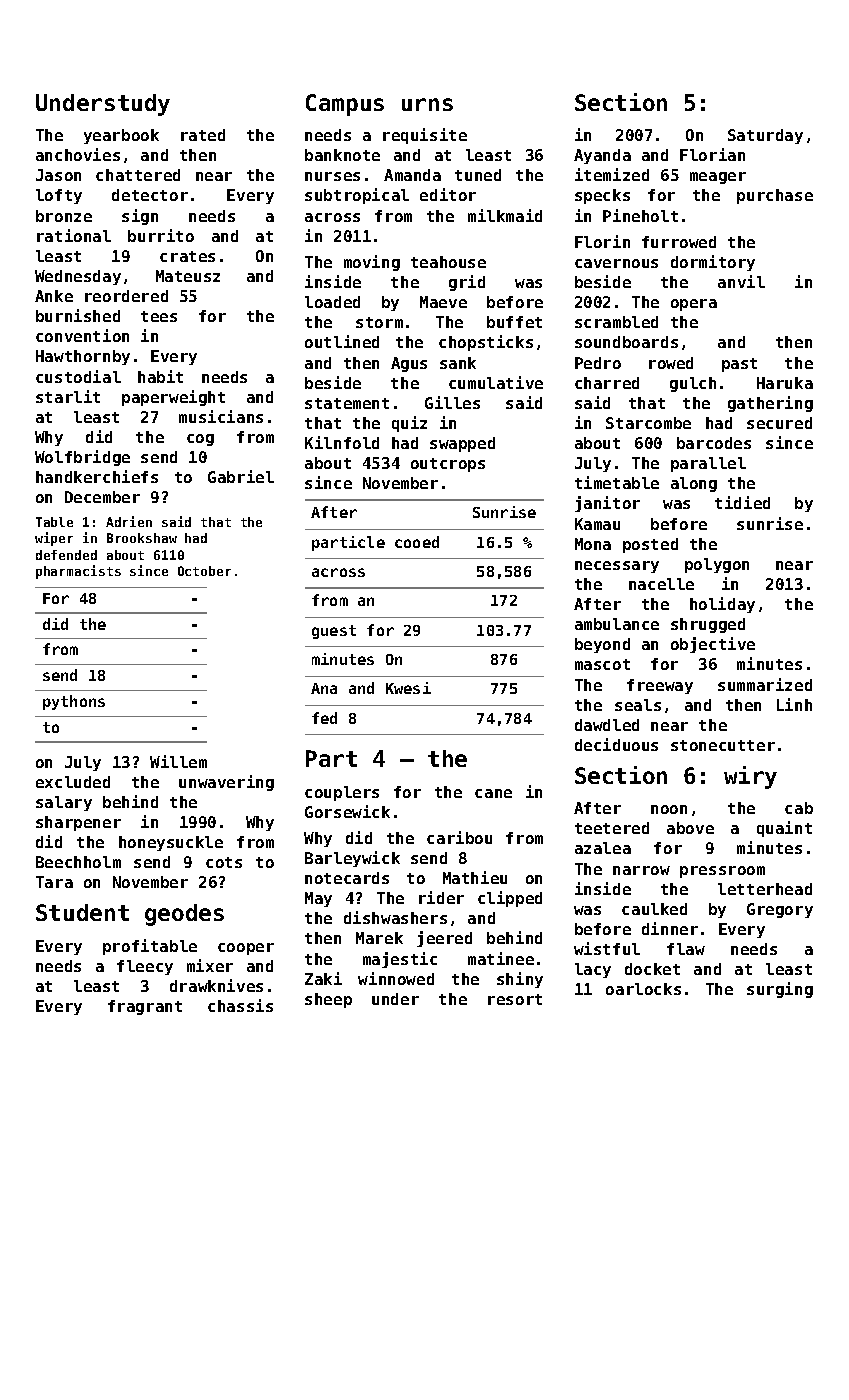  What do you see at coordinates (612, 174) in the screenshot?
I see `itemized` at bounding box center [612, 174].
